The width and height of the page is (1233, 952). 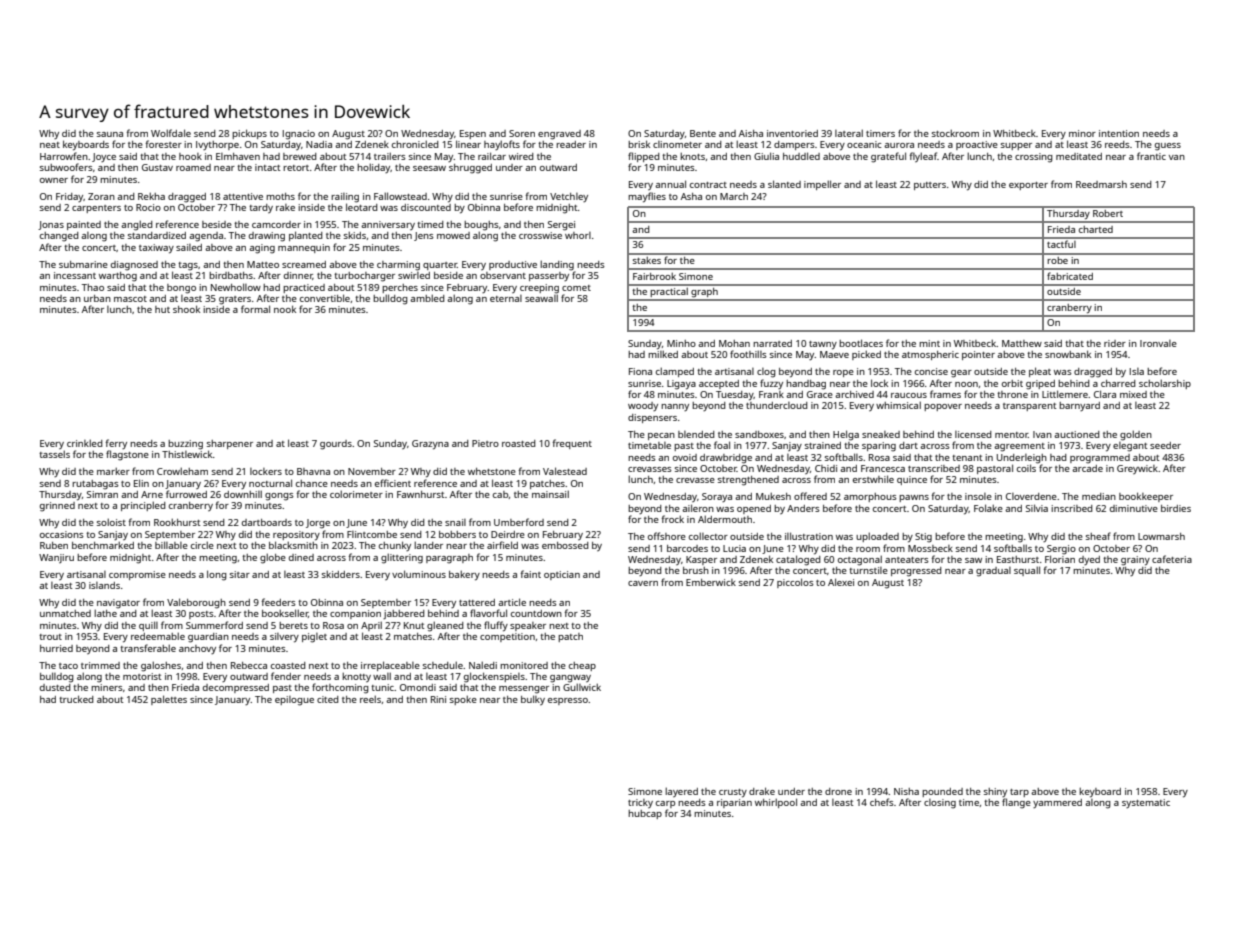 I want to click on mint, so click(x=929, y=343).
